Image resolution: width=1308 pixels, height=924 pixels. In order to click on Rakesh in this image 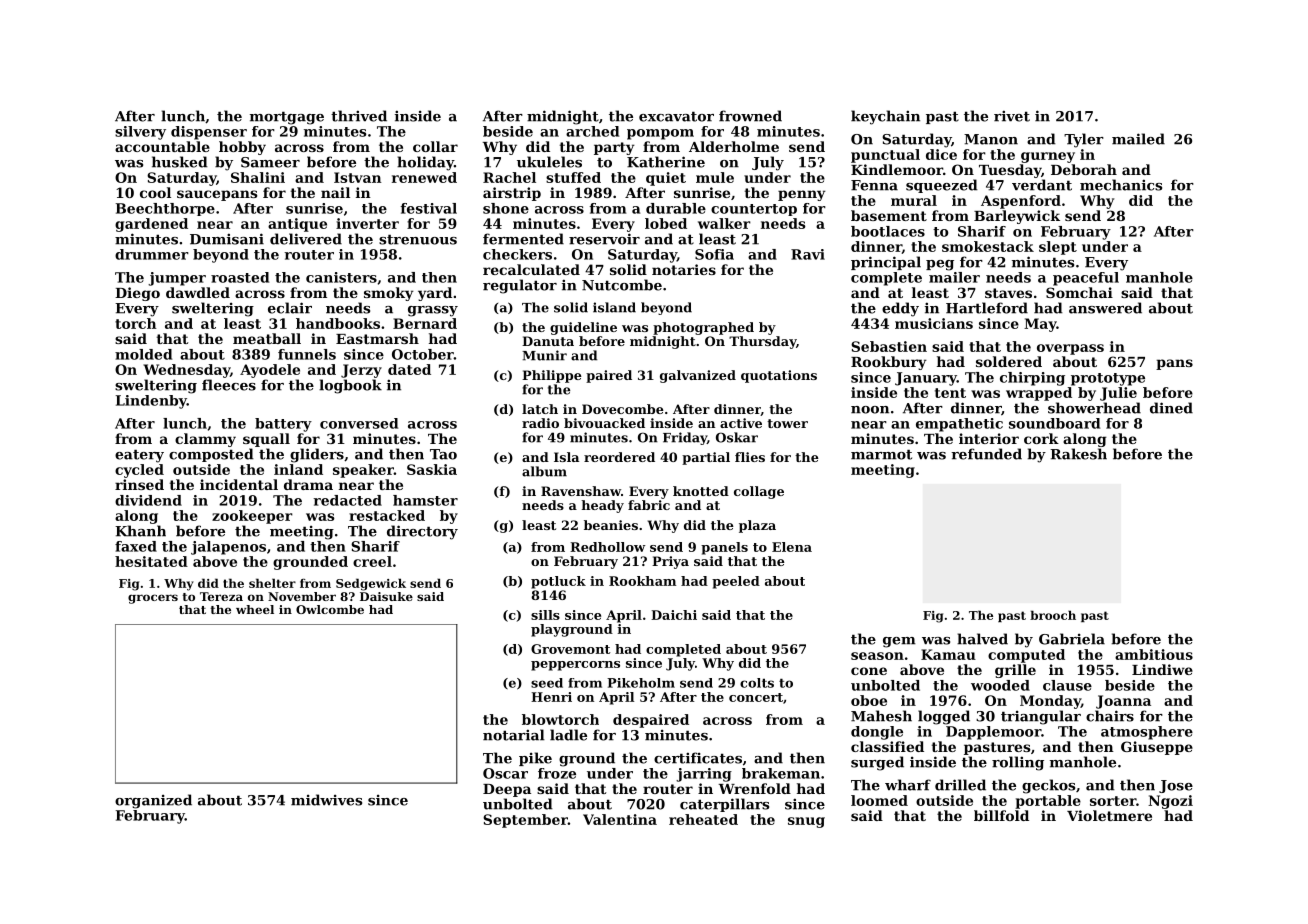, I will do `click(1078, 454)`.
